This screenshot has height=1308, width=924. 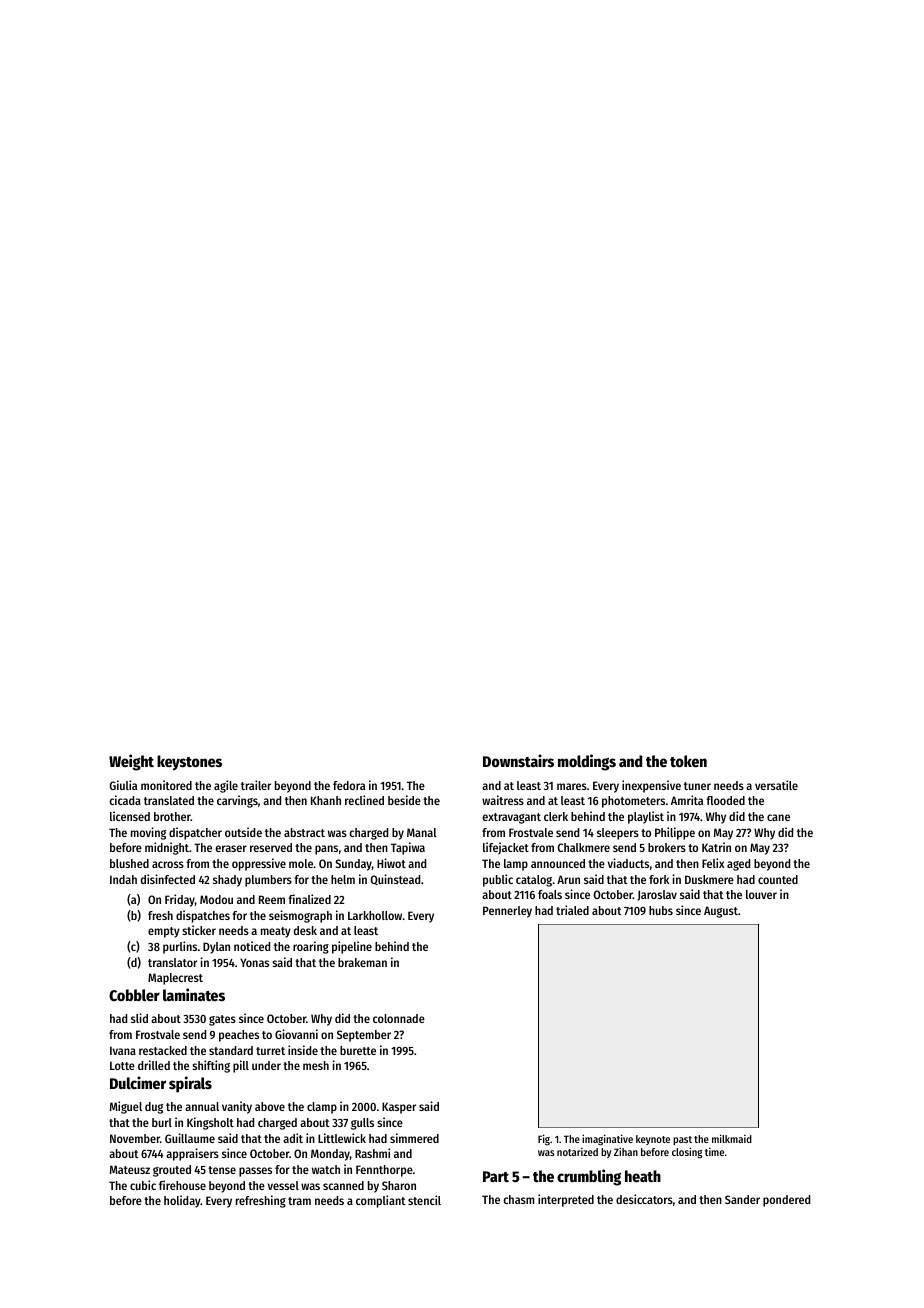 I want to click on colonnade, so click(x=399, y=1018).
